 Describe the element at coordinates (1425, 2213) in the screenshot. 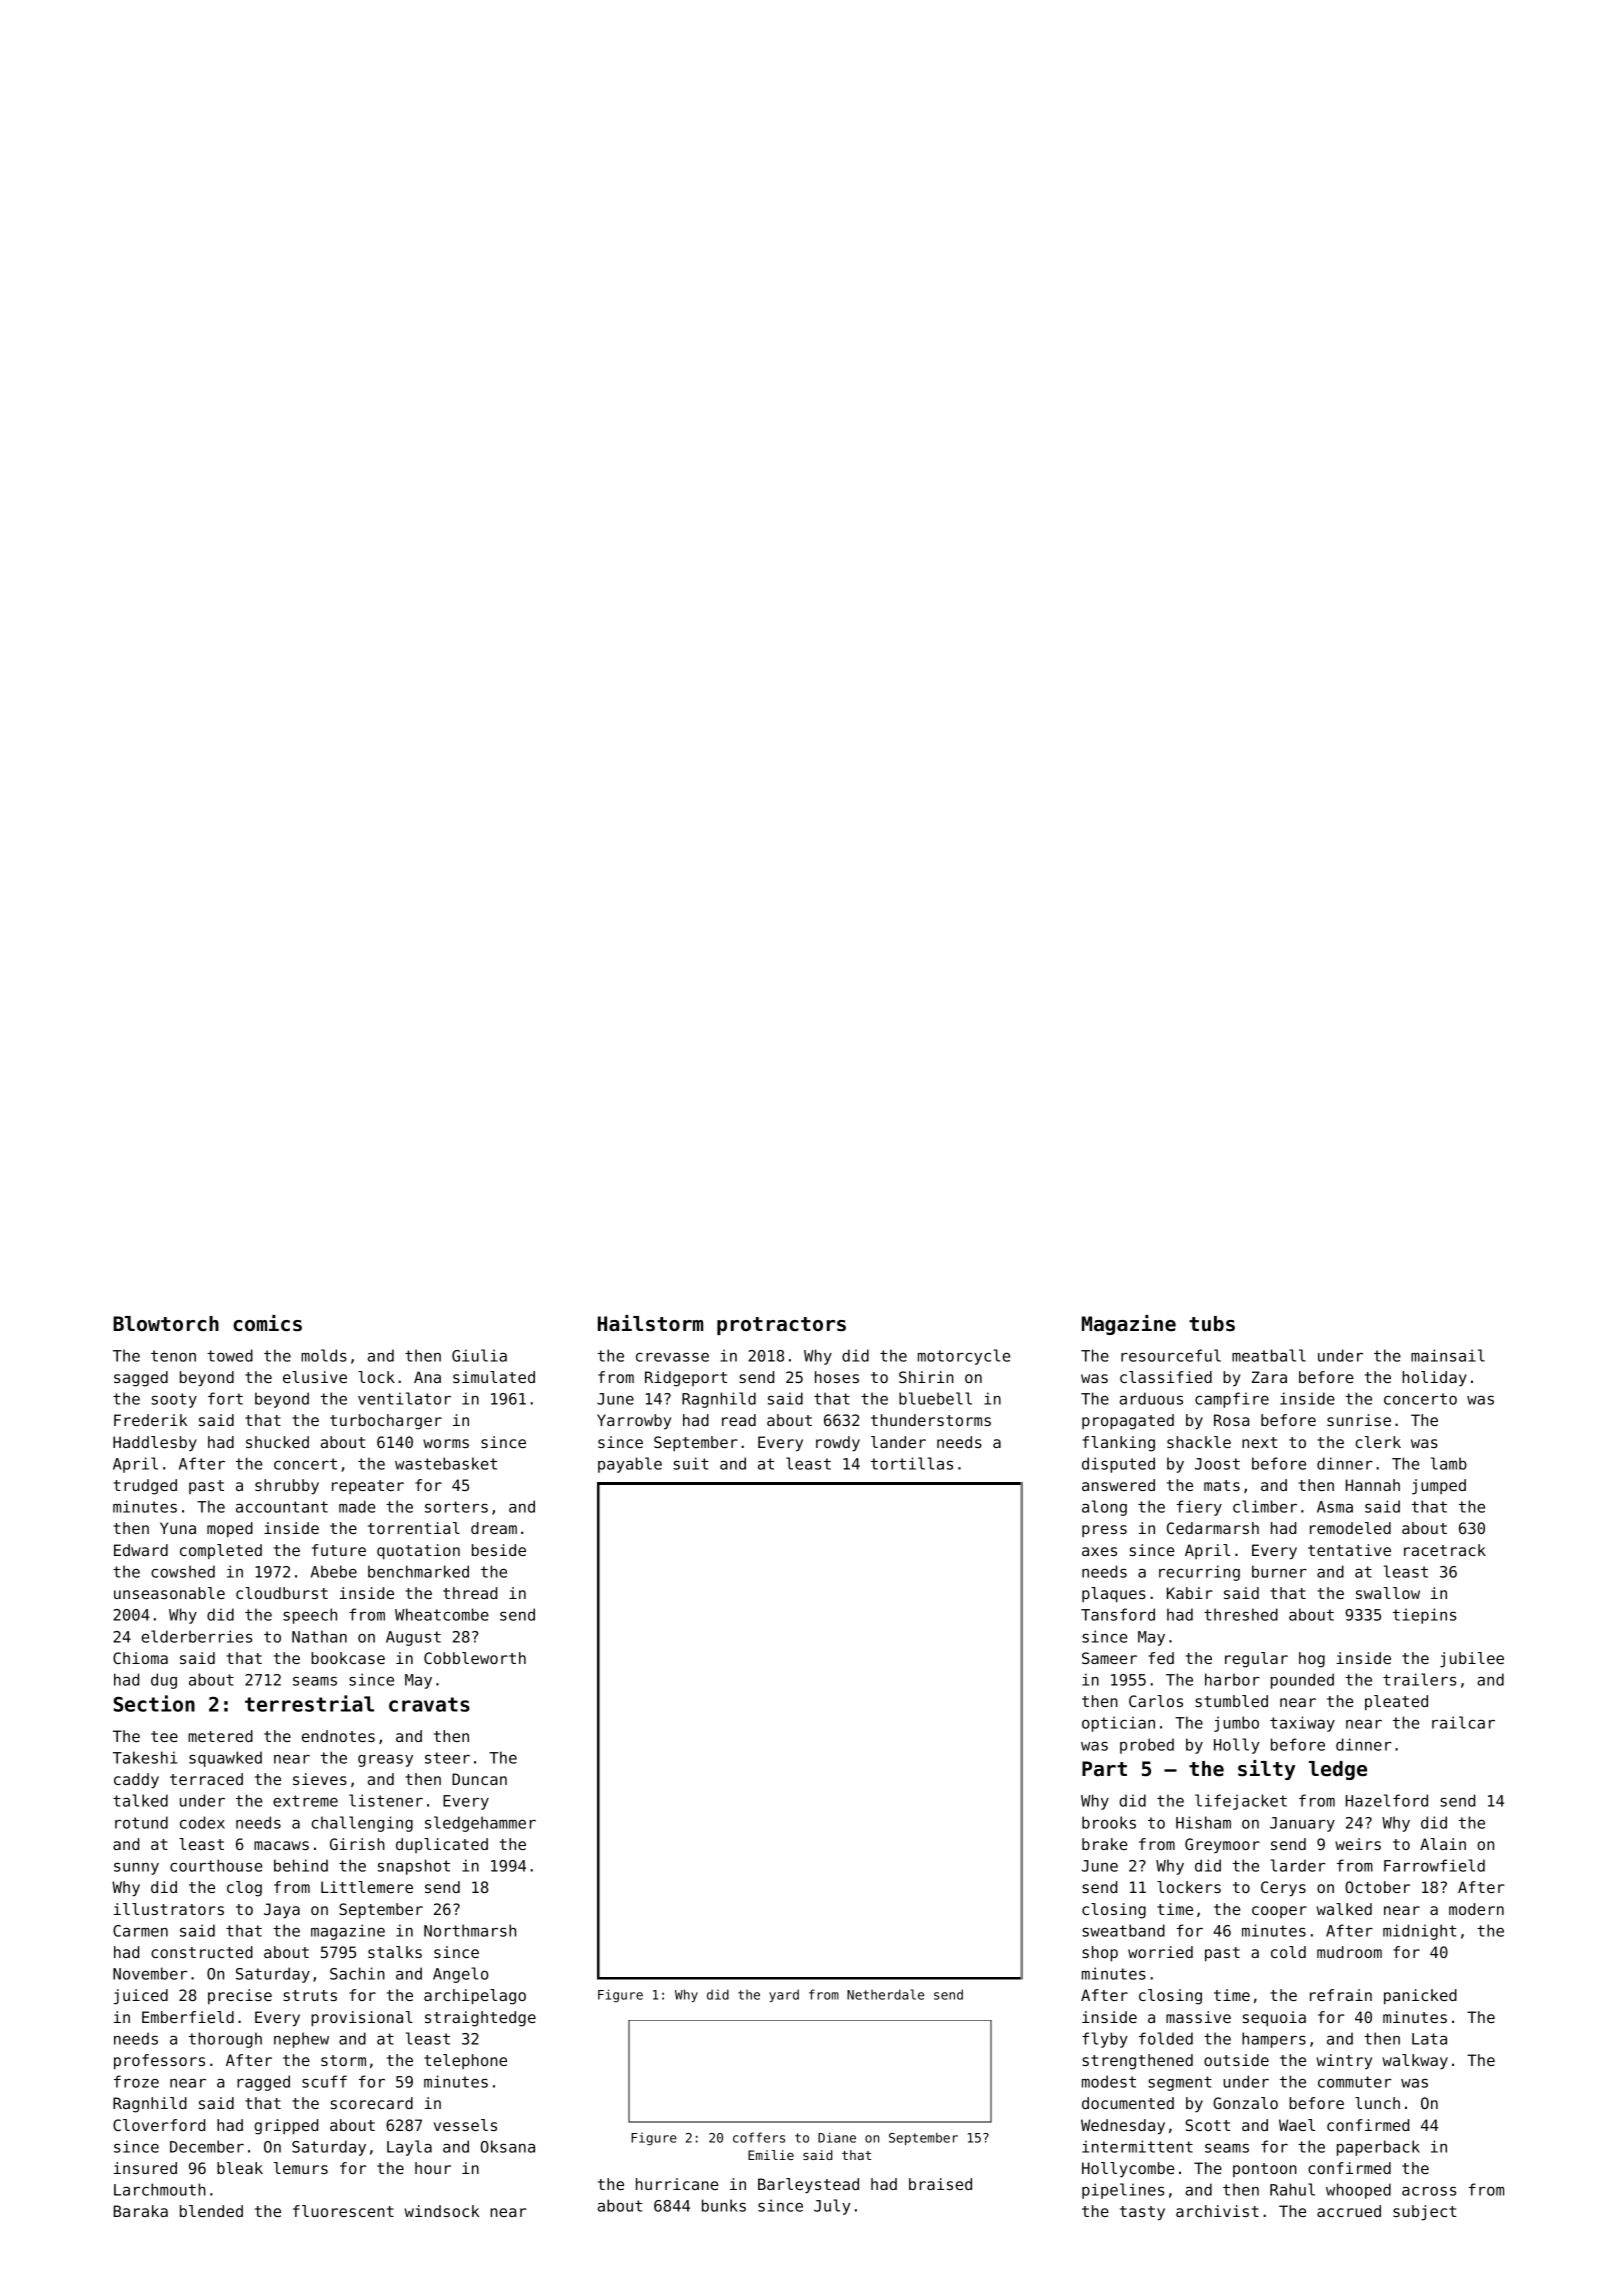

I see `subject` at that location.
